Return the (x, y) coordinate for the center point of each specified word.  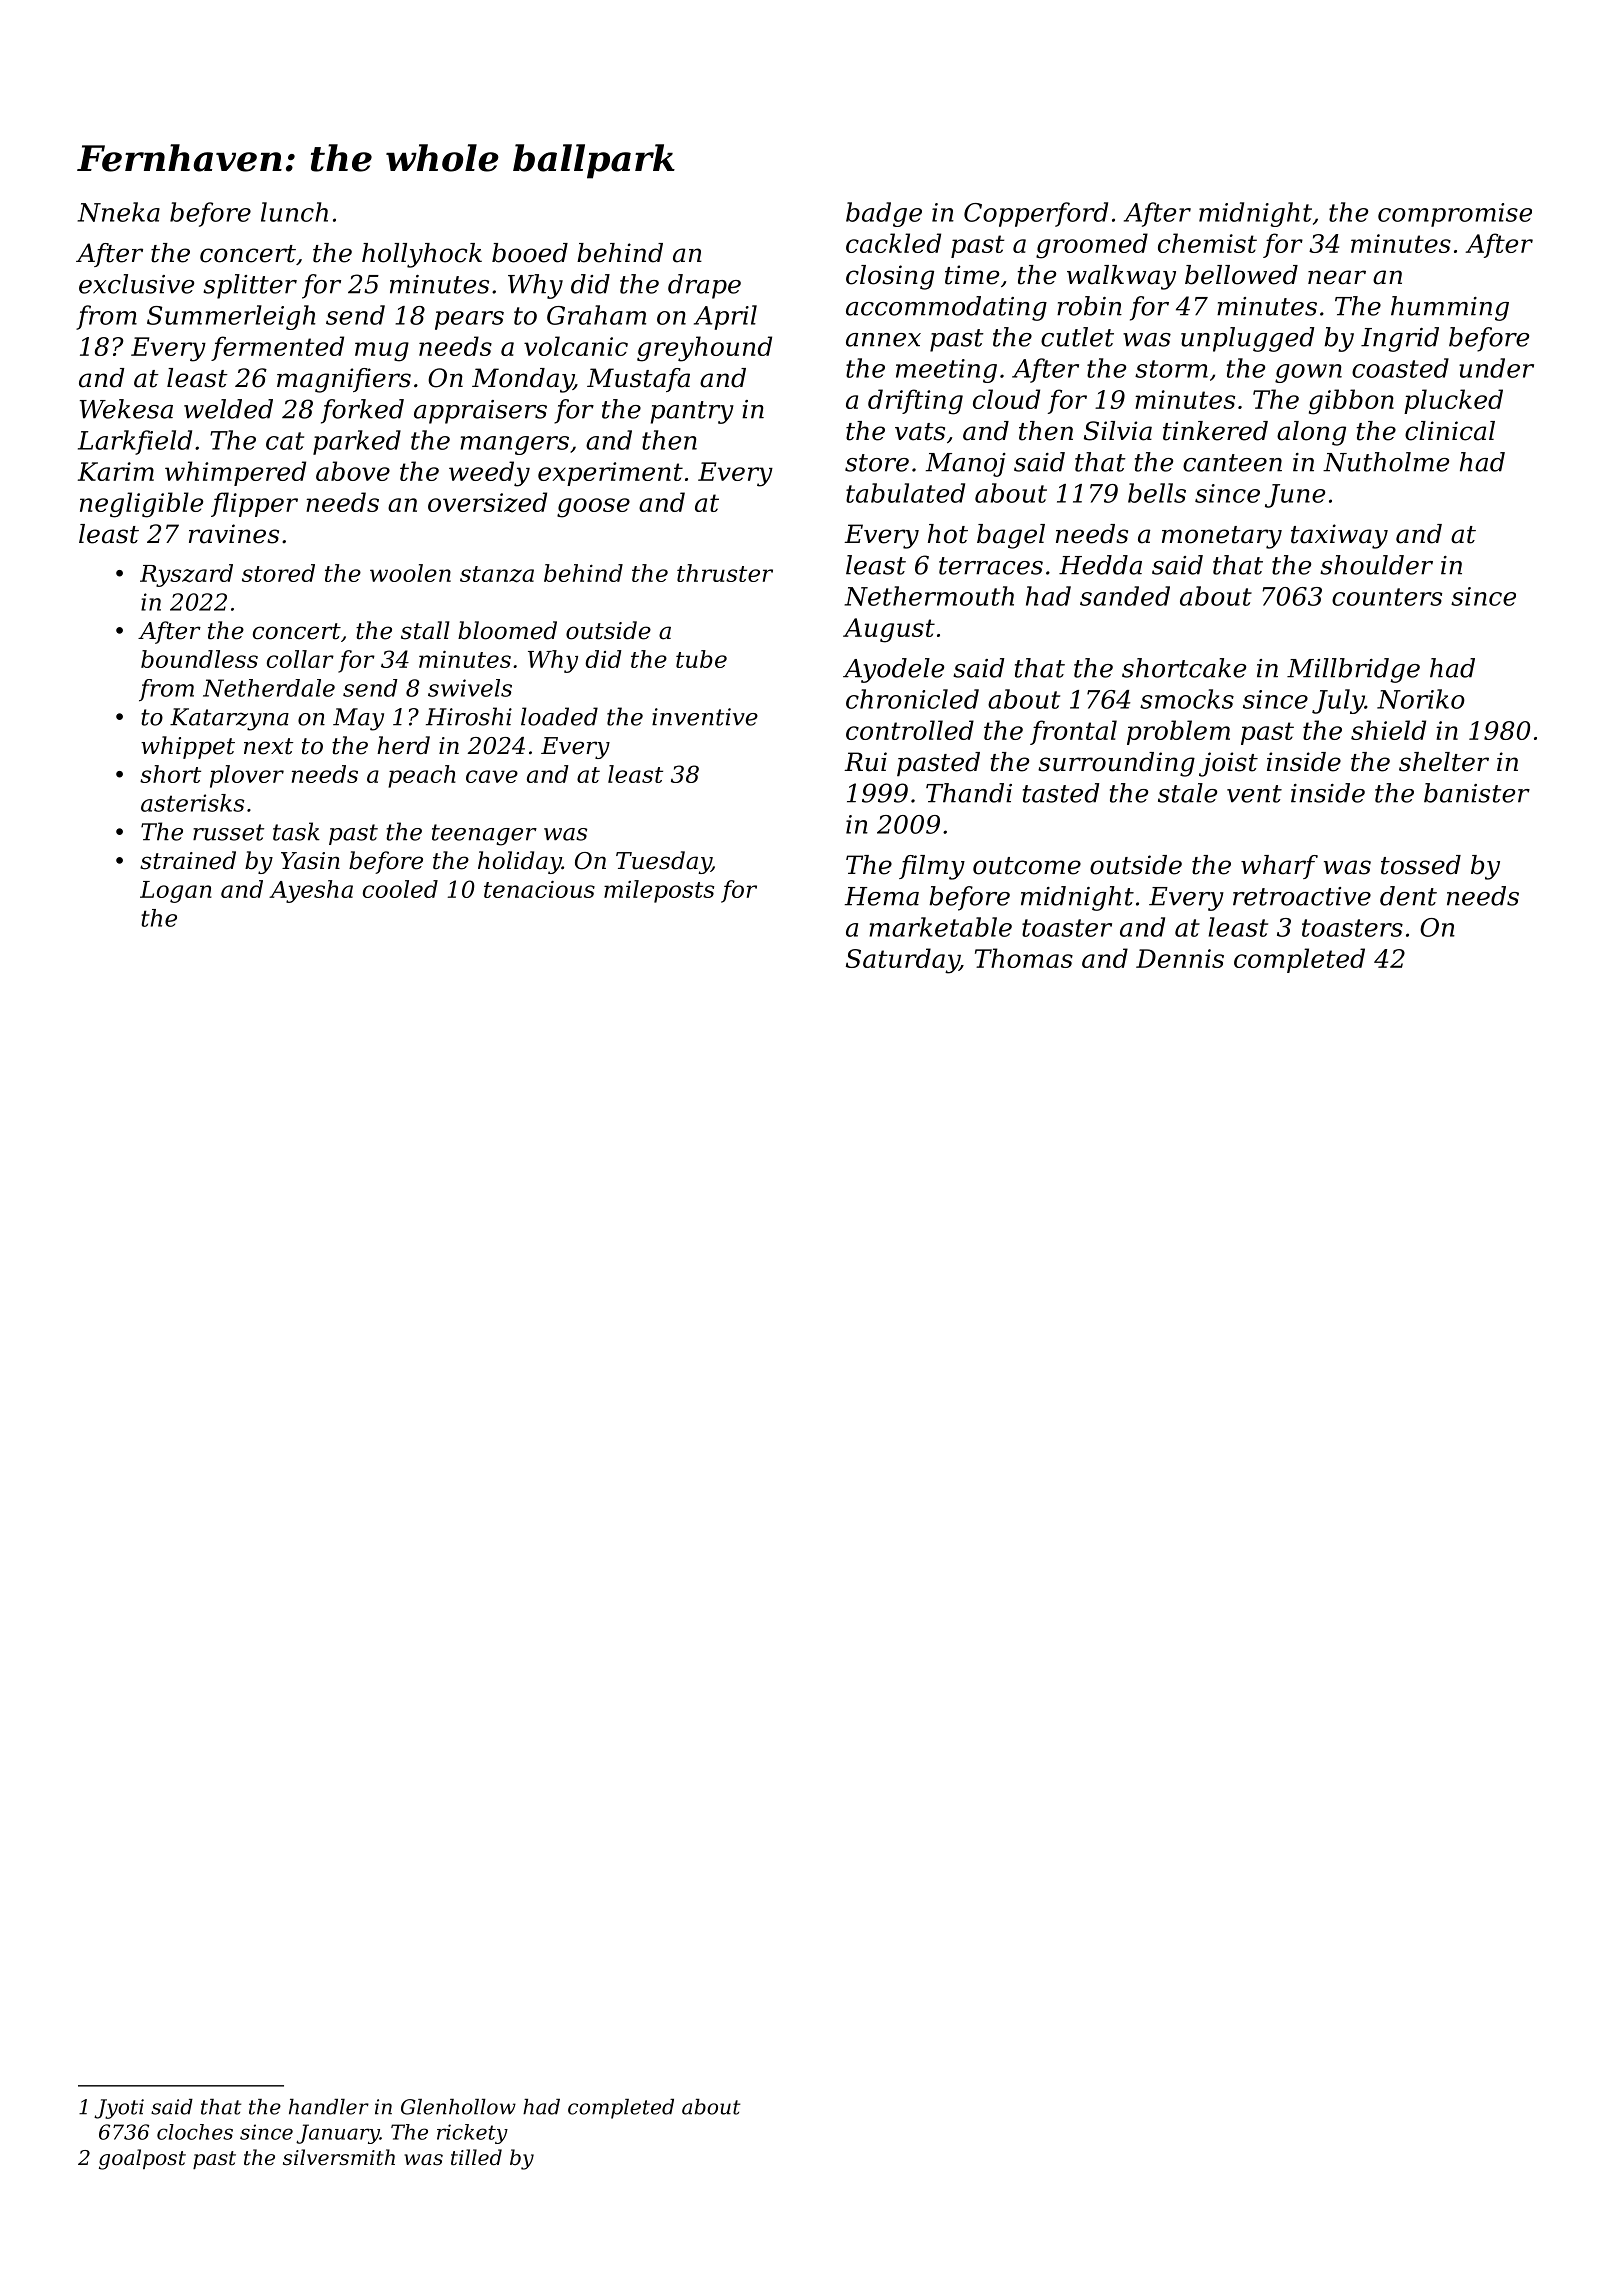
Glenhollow (458, 2107)
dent (1408, 896)
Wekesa (126, 409)
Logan (176, 892)
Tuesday (663, 862)
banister (1477, 793)
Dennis (1180, 958)
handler (329, 2107)
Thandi (969, 793)
